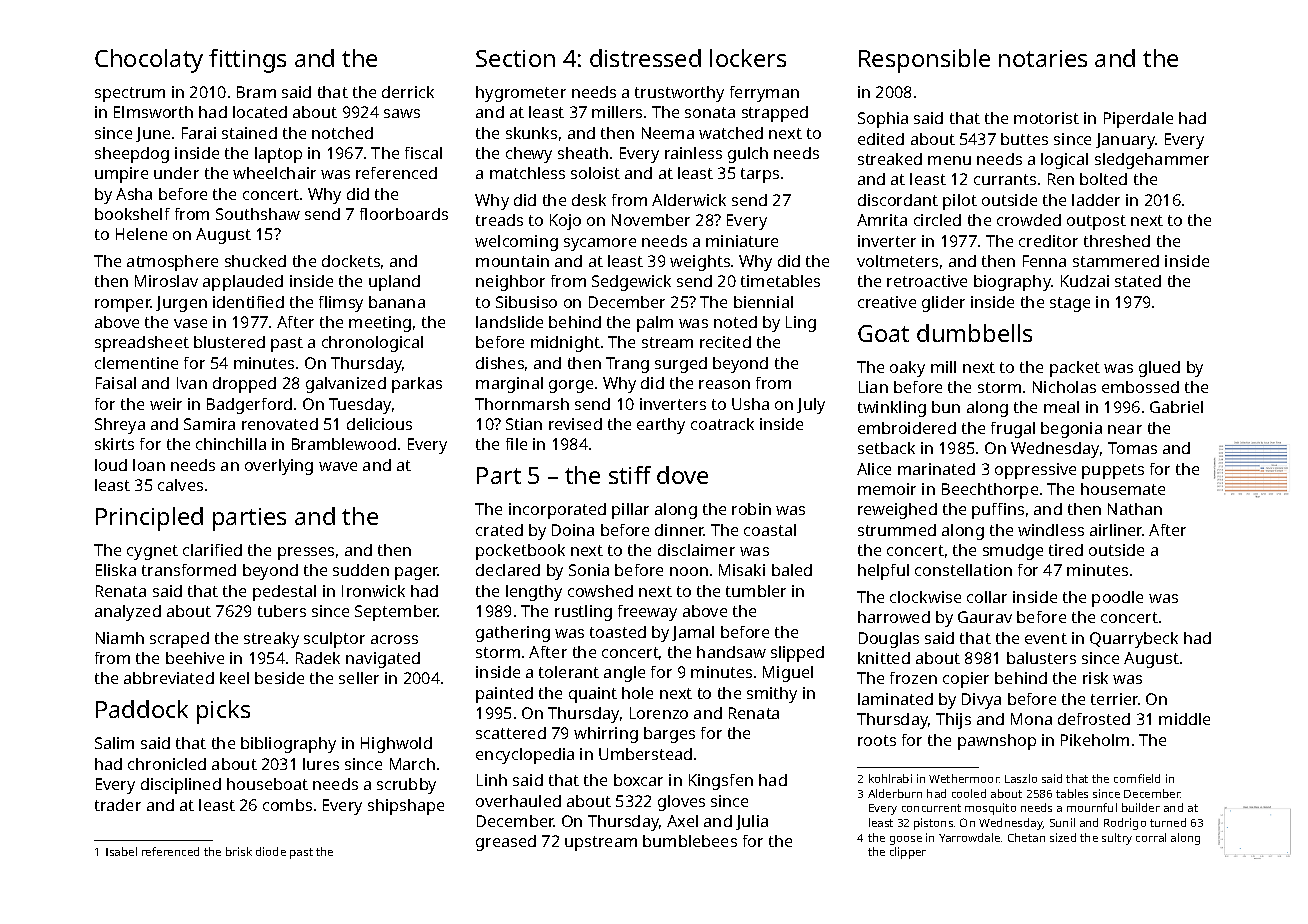  I want to click on gorge, so click(571, 386).
